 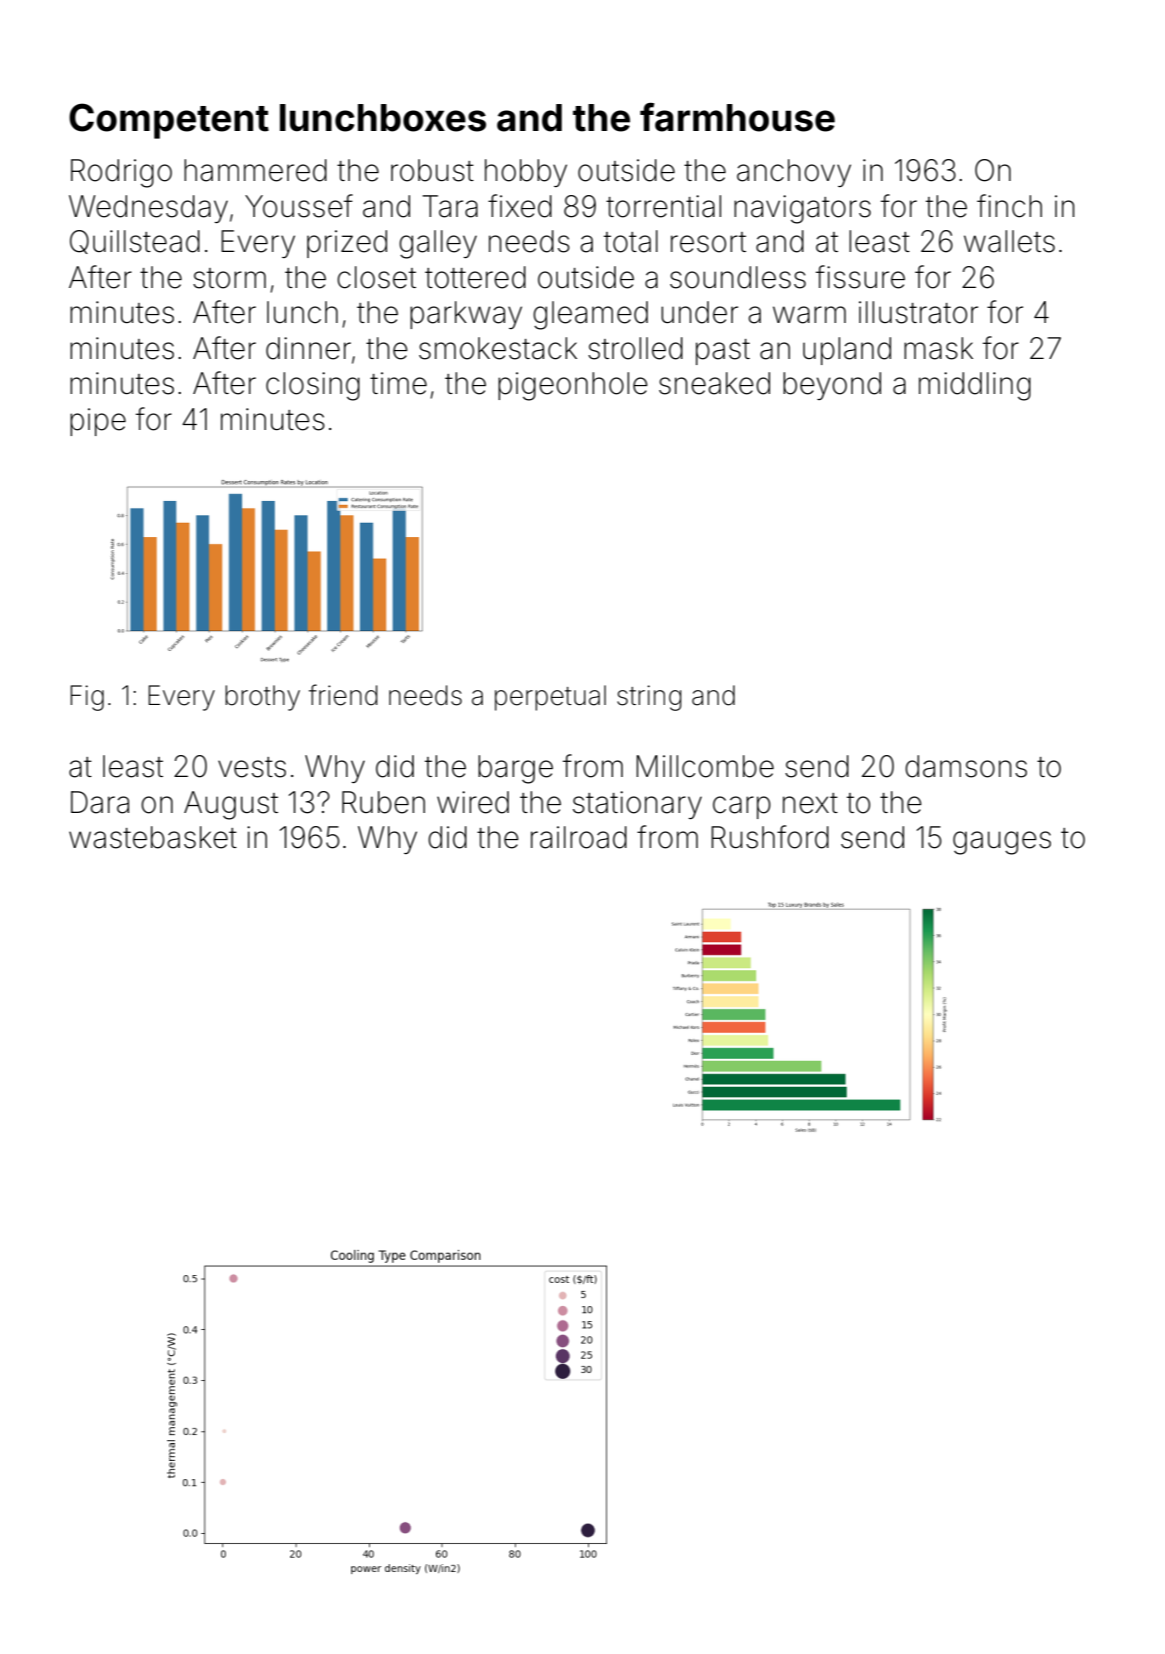 What do you see at coordinates (550, 698) in the document?
I see `perpetual` at bounding box center [550, 698].
